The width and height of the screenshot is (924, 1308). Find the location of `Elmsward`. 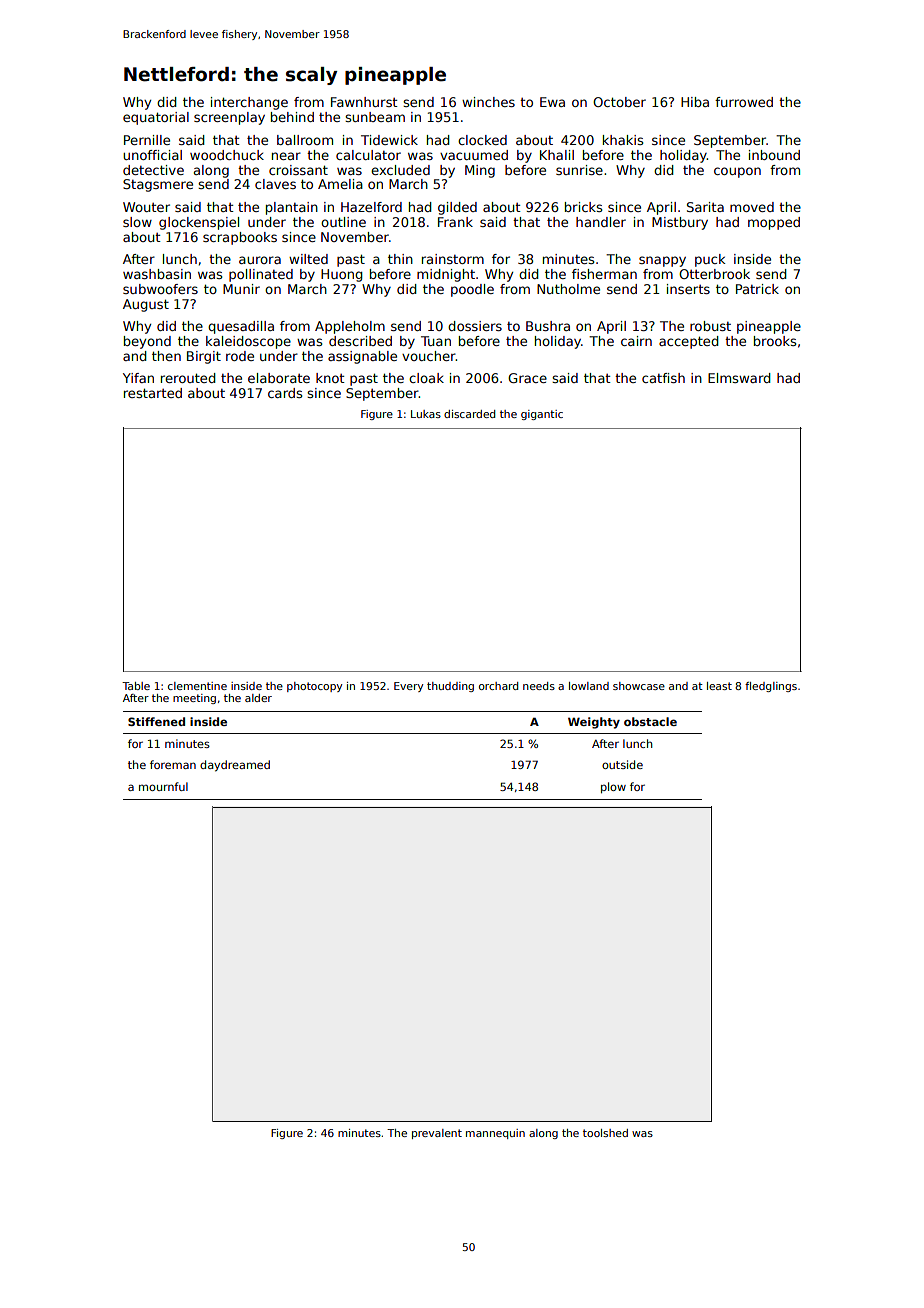

Elmsward is located at coordinates (739, 378).
